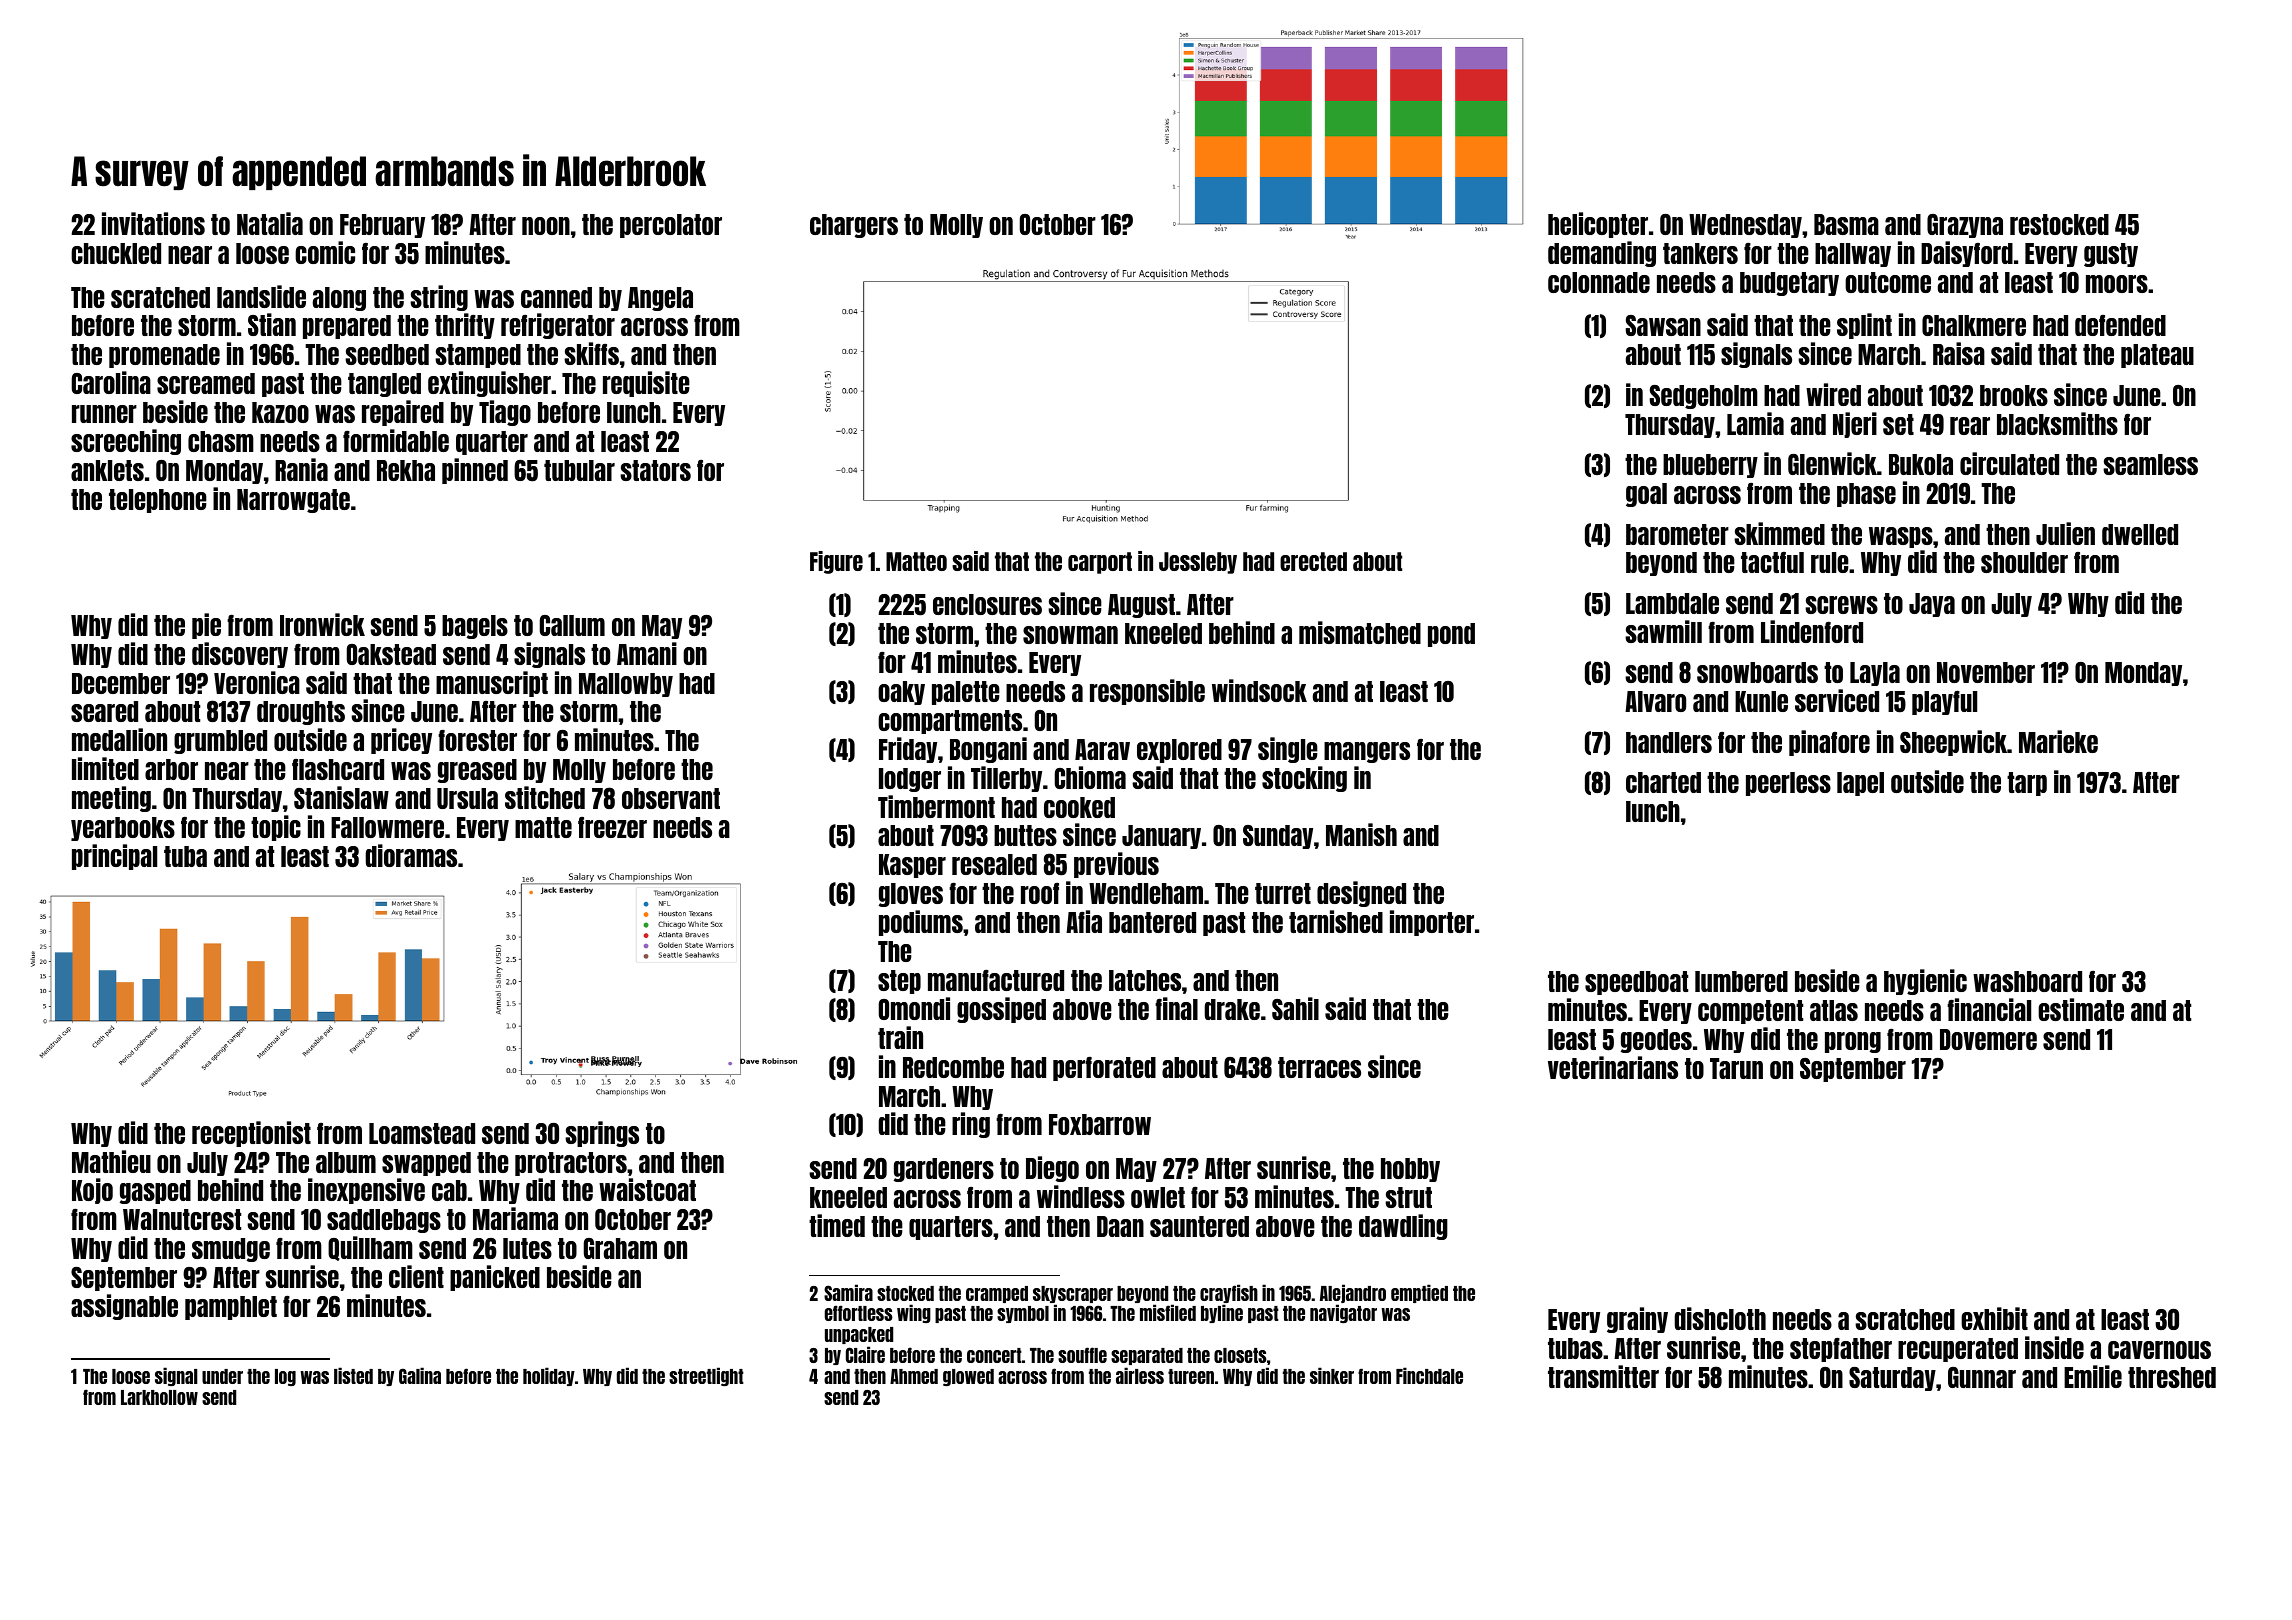  What do you see at coordinates (353, 1375) in the screenshot?
I see `listed` at bounding box center [353, 1375].
